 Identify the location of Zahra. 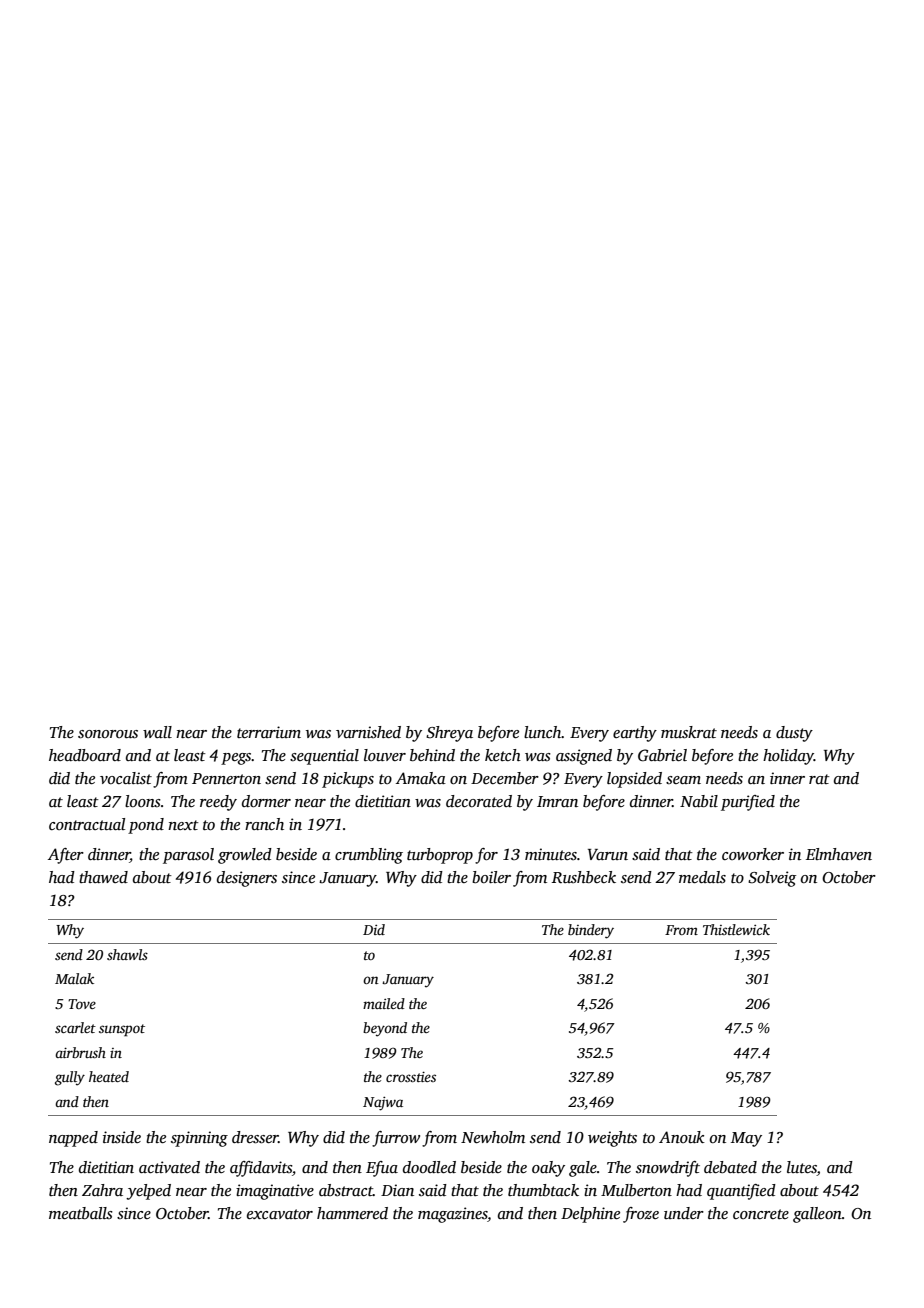
(102, 1190).
